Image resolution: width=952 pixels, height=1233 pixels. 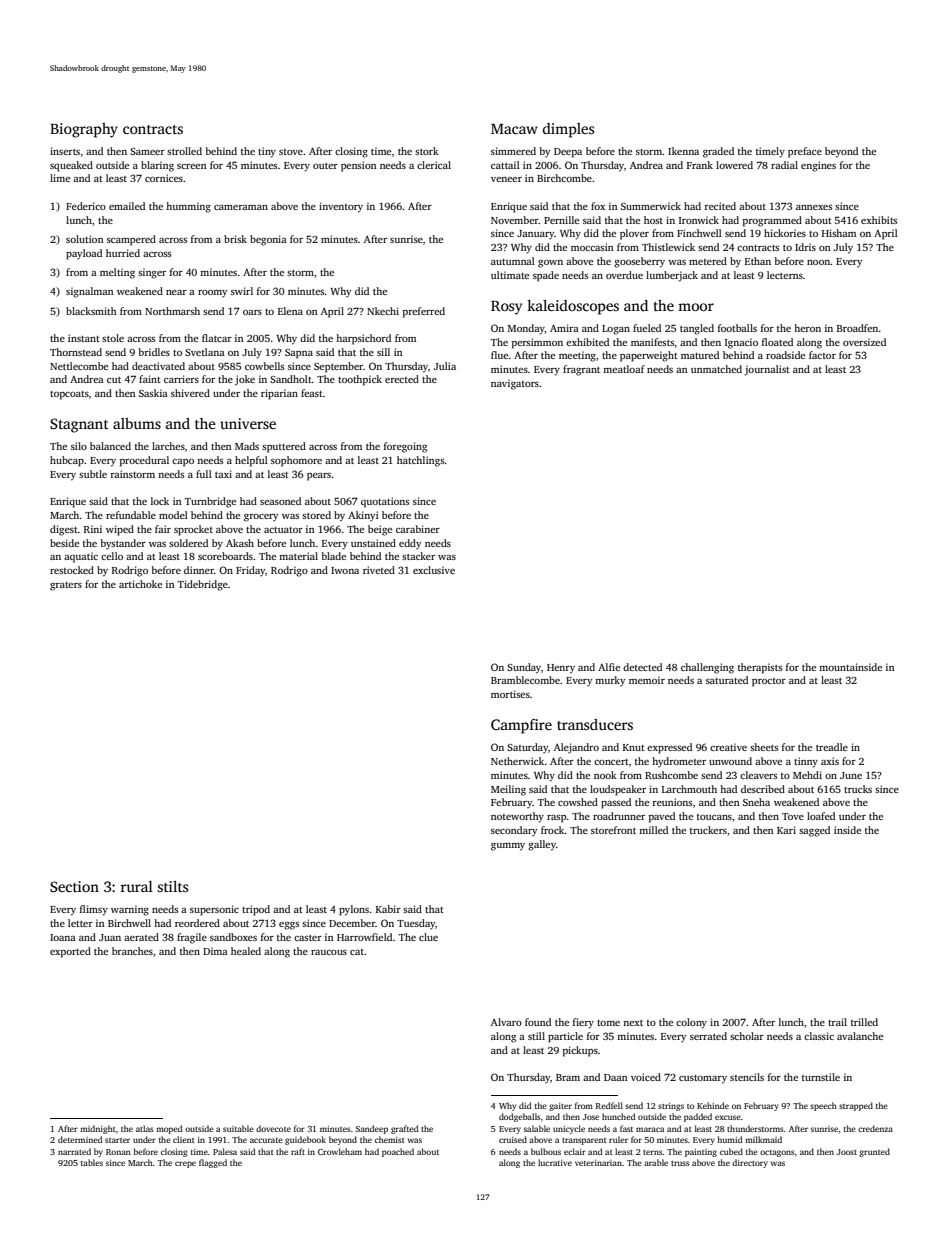 I want to click on flagged, so click(x=213, y=1163).
